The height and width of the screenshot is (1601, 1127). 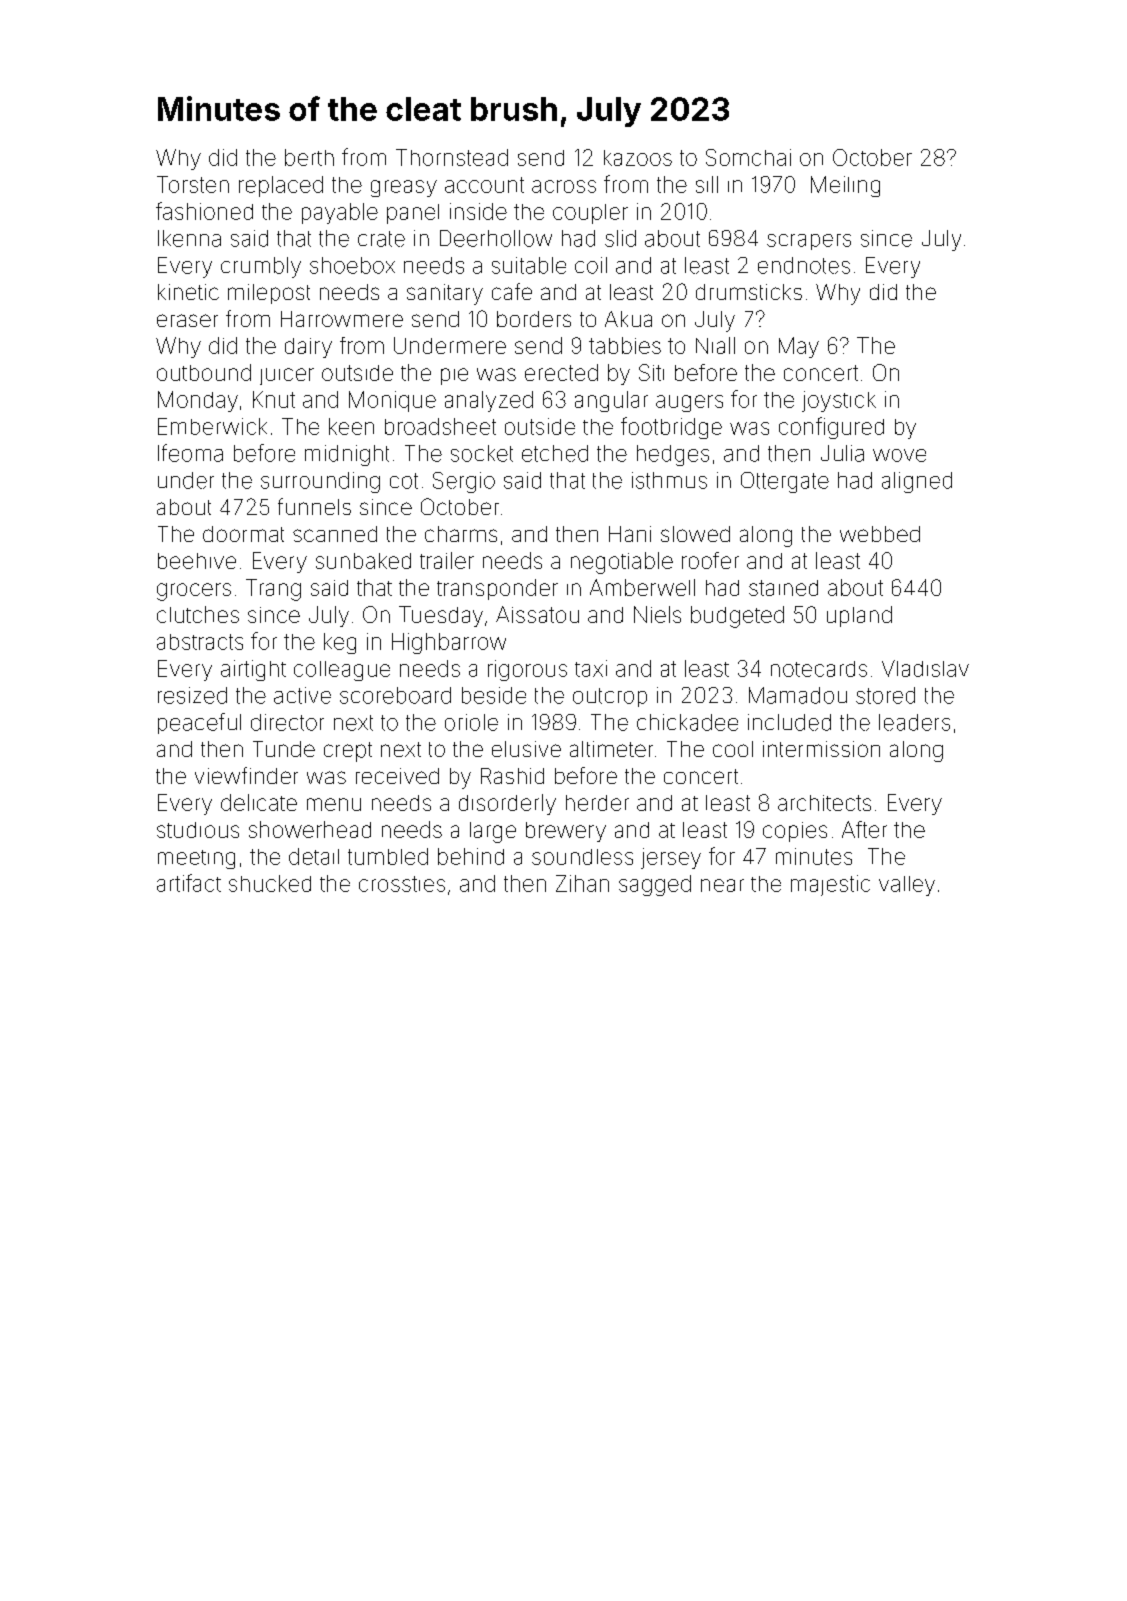 What do you see at coordinates (749, 292) in the screenshot?
I see `drumsticks` at bounding box center [749, 292].
